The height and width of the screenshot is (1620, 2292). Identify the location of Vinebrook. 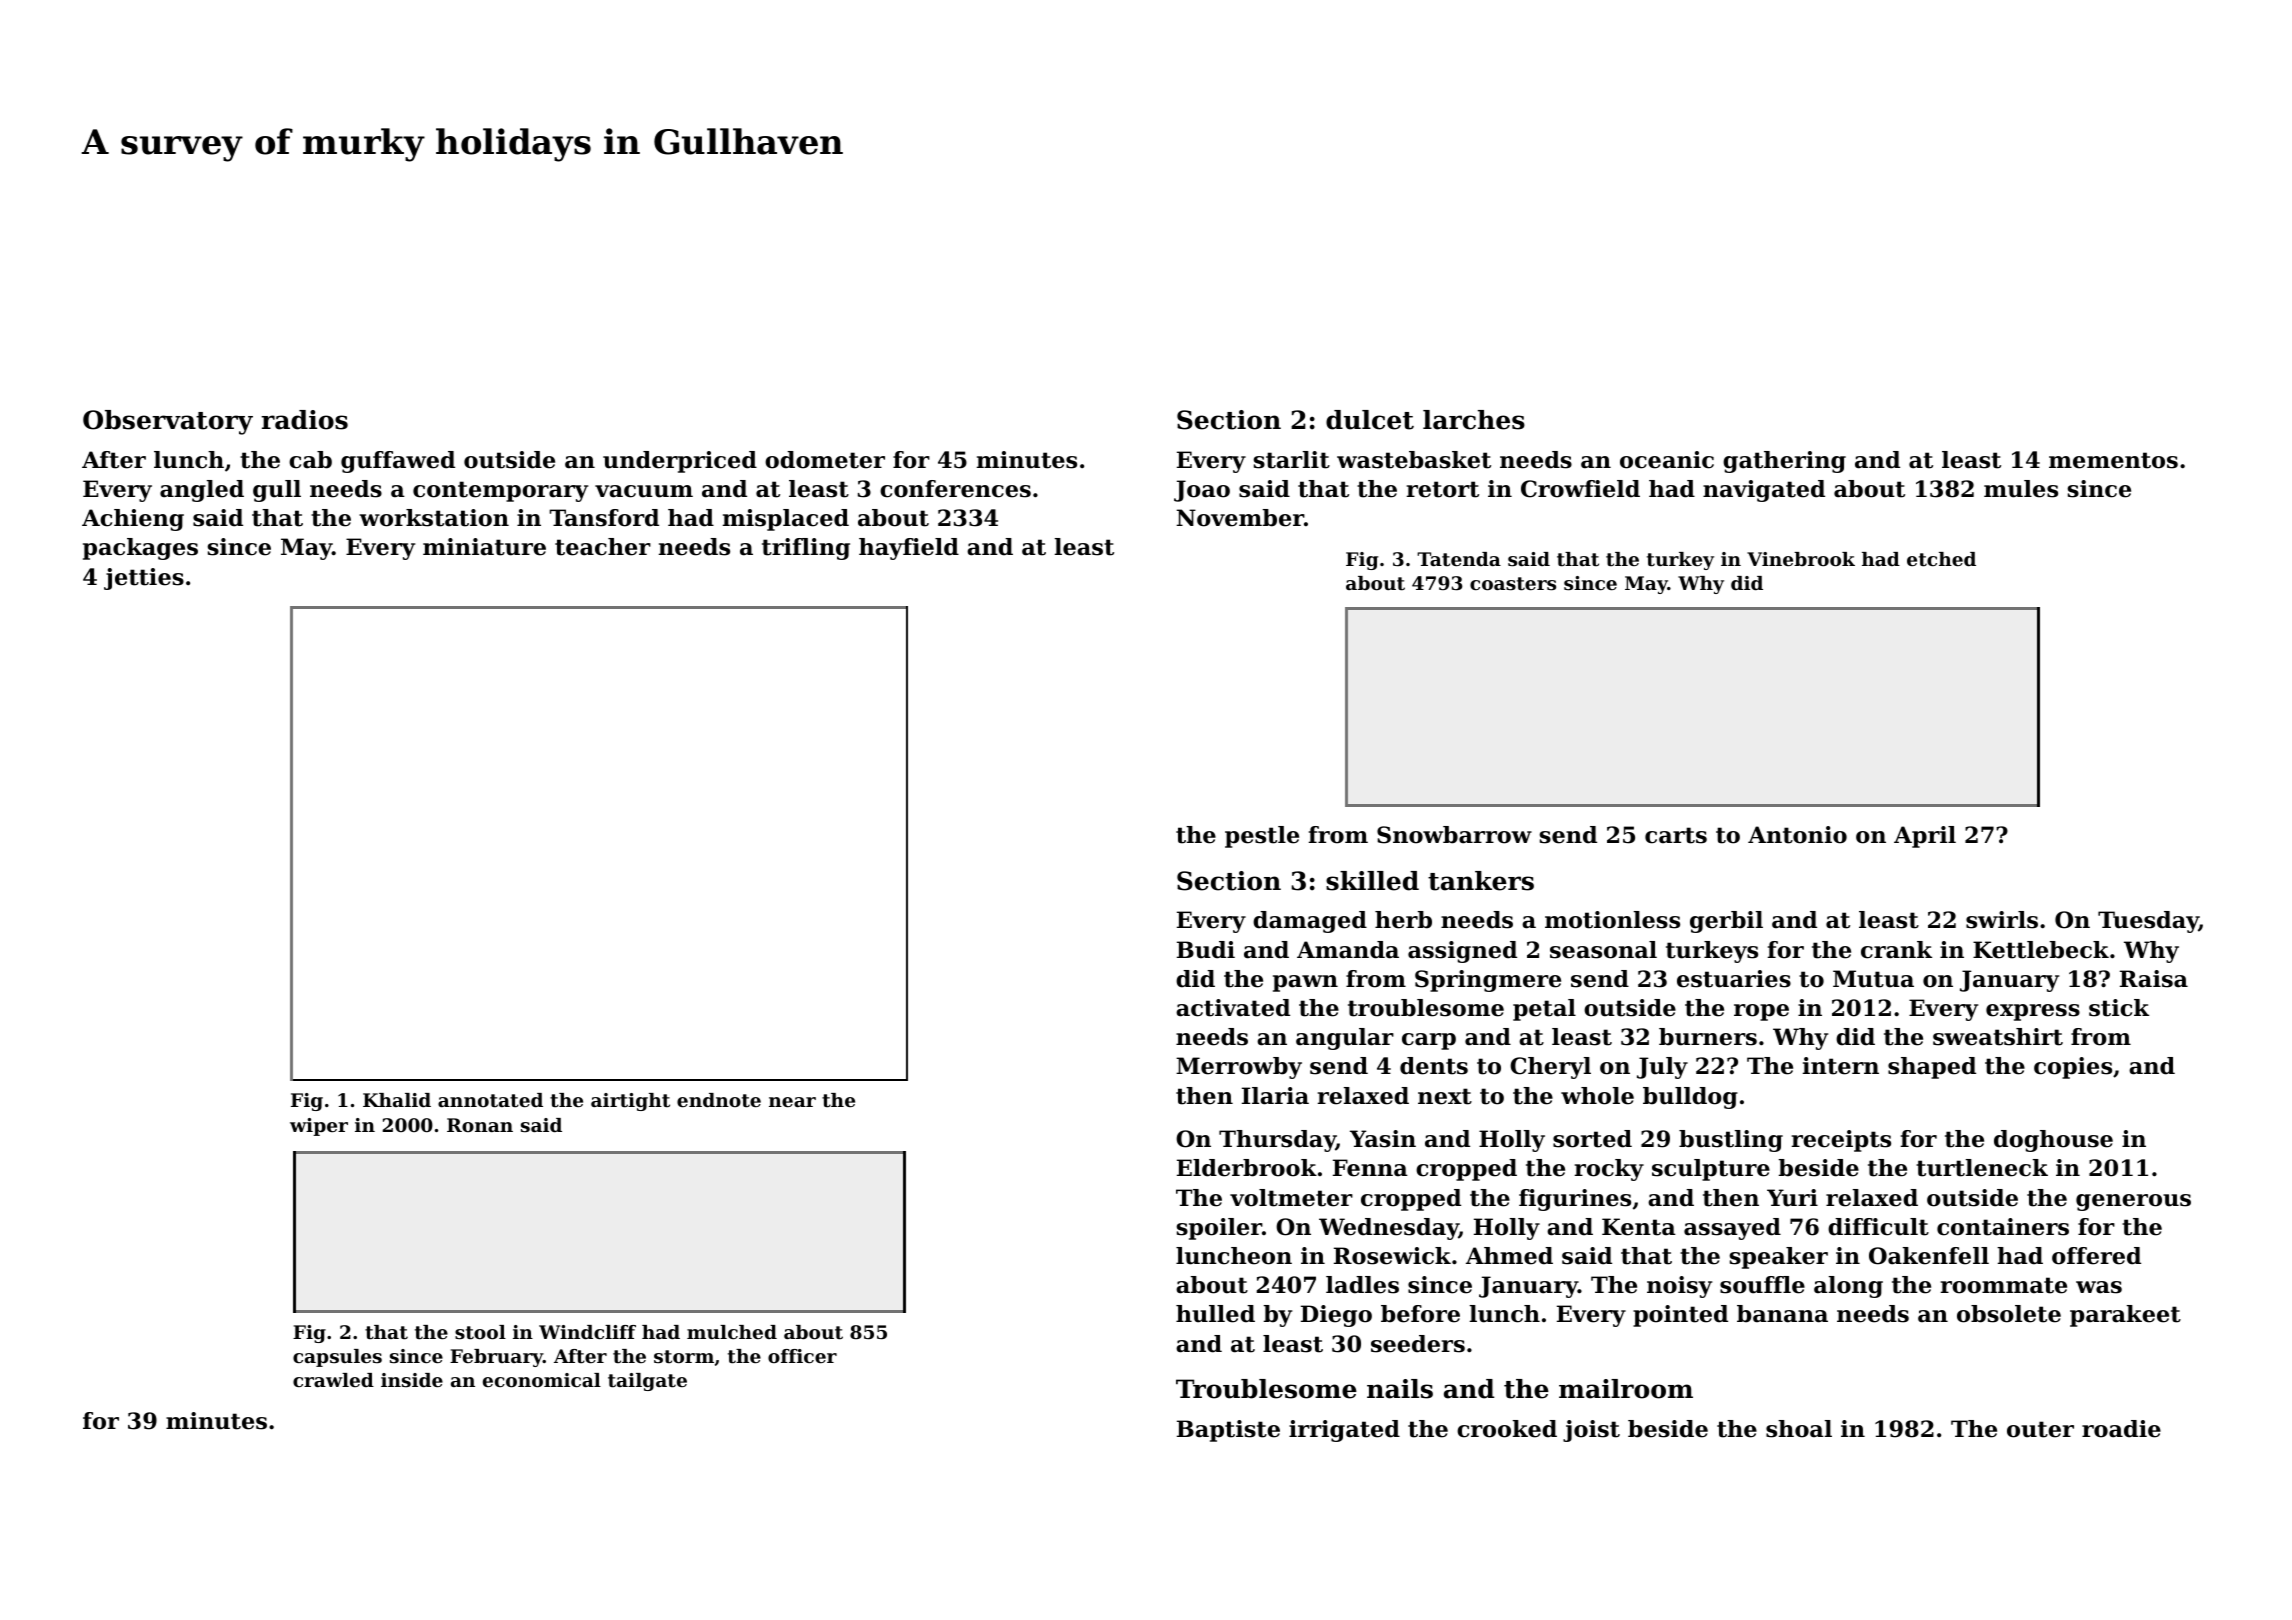
(1801, 559).
